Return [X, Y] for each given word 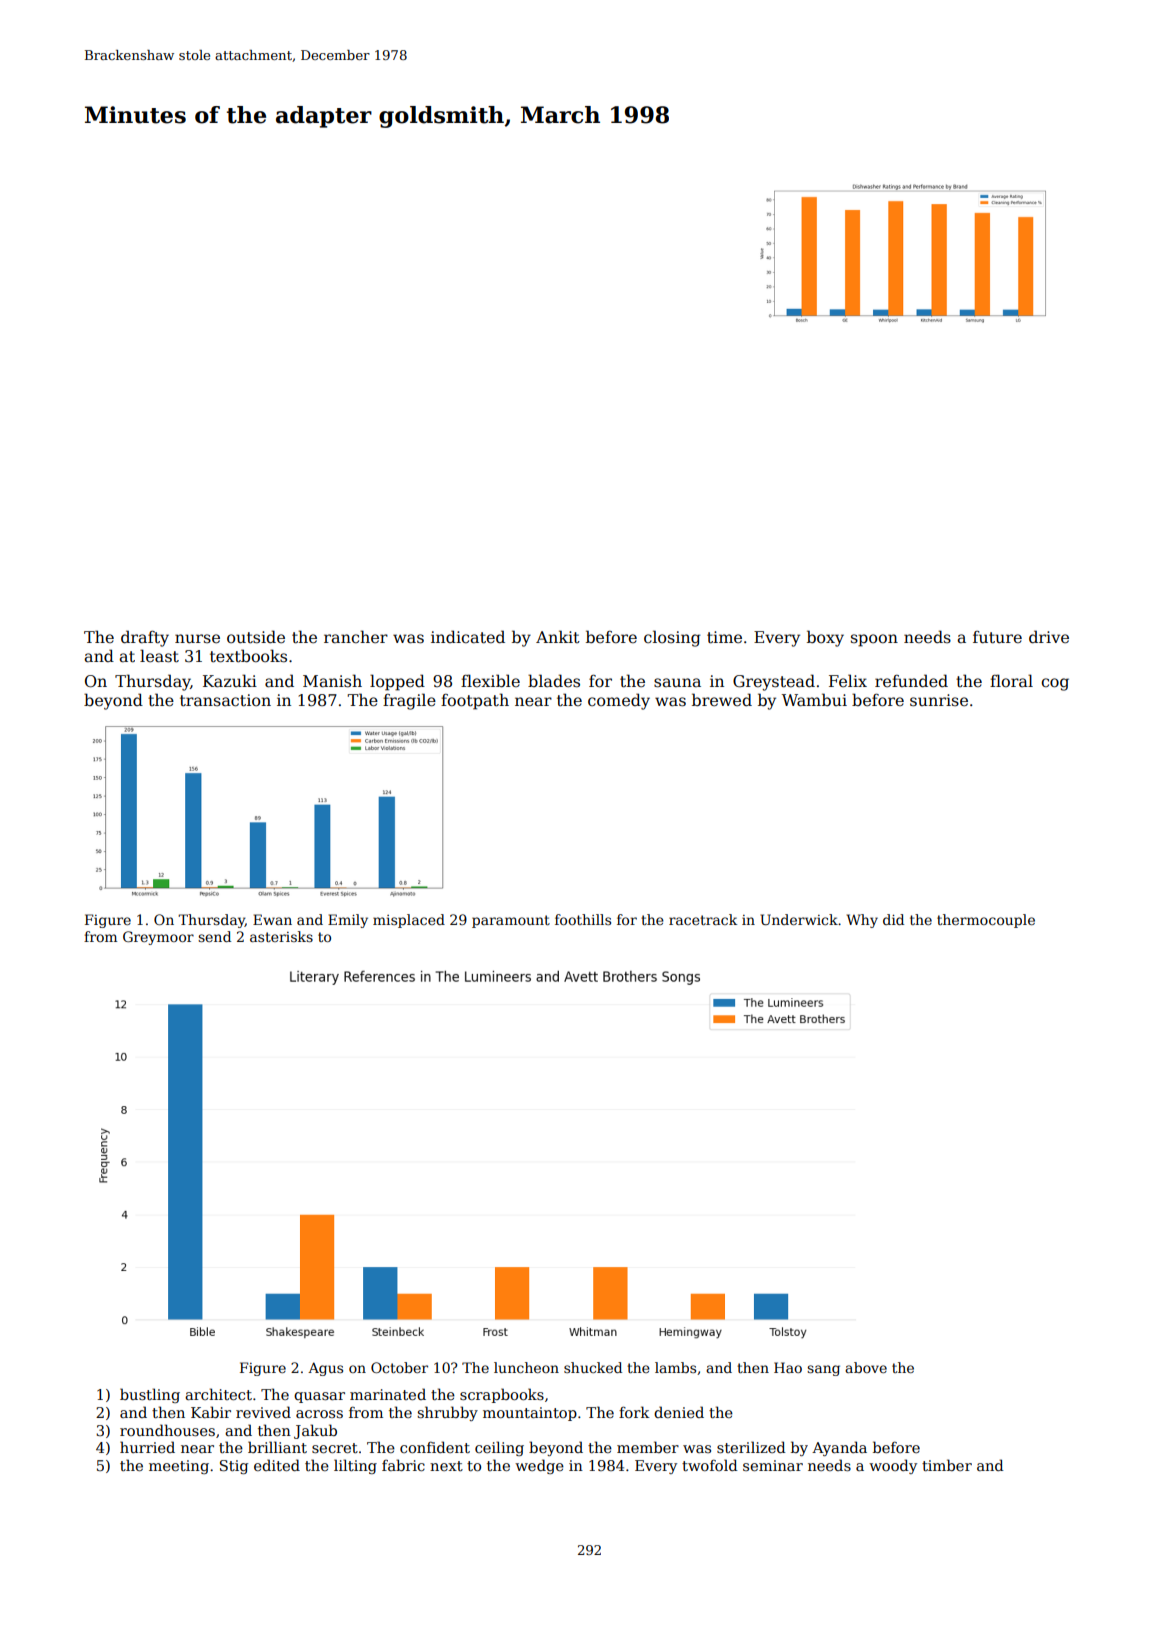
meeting [179, 1467]
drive [1049, 636]
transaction [225, 700]
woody [893, 1466]
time [724, 637]
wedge [539, 1466]
